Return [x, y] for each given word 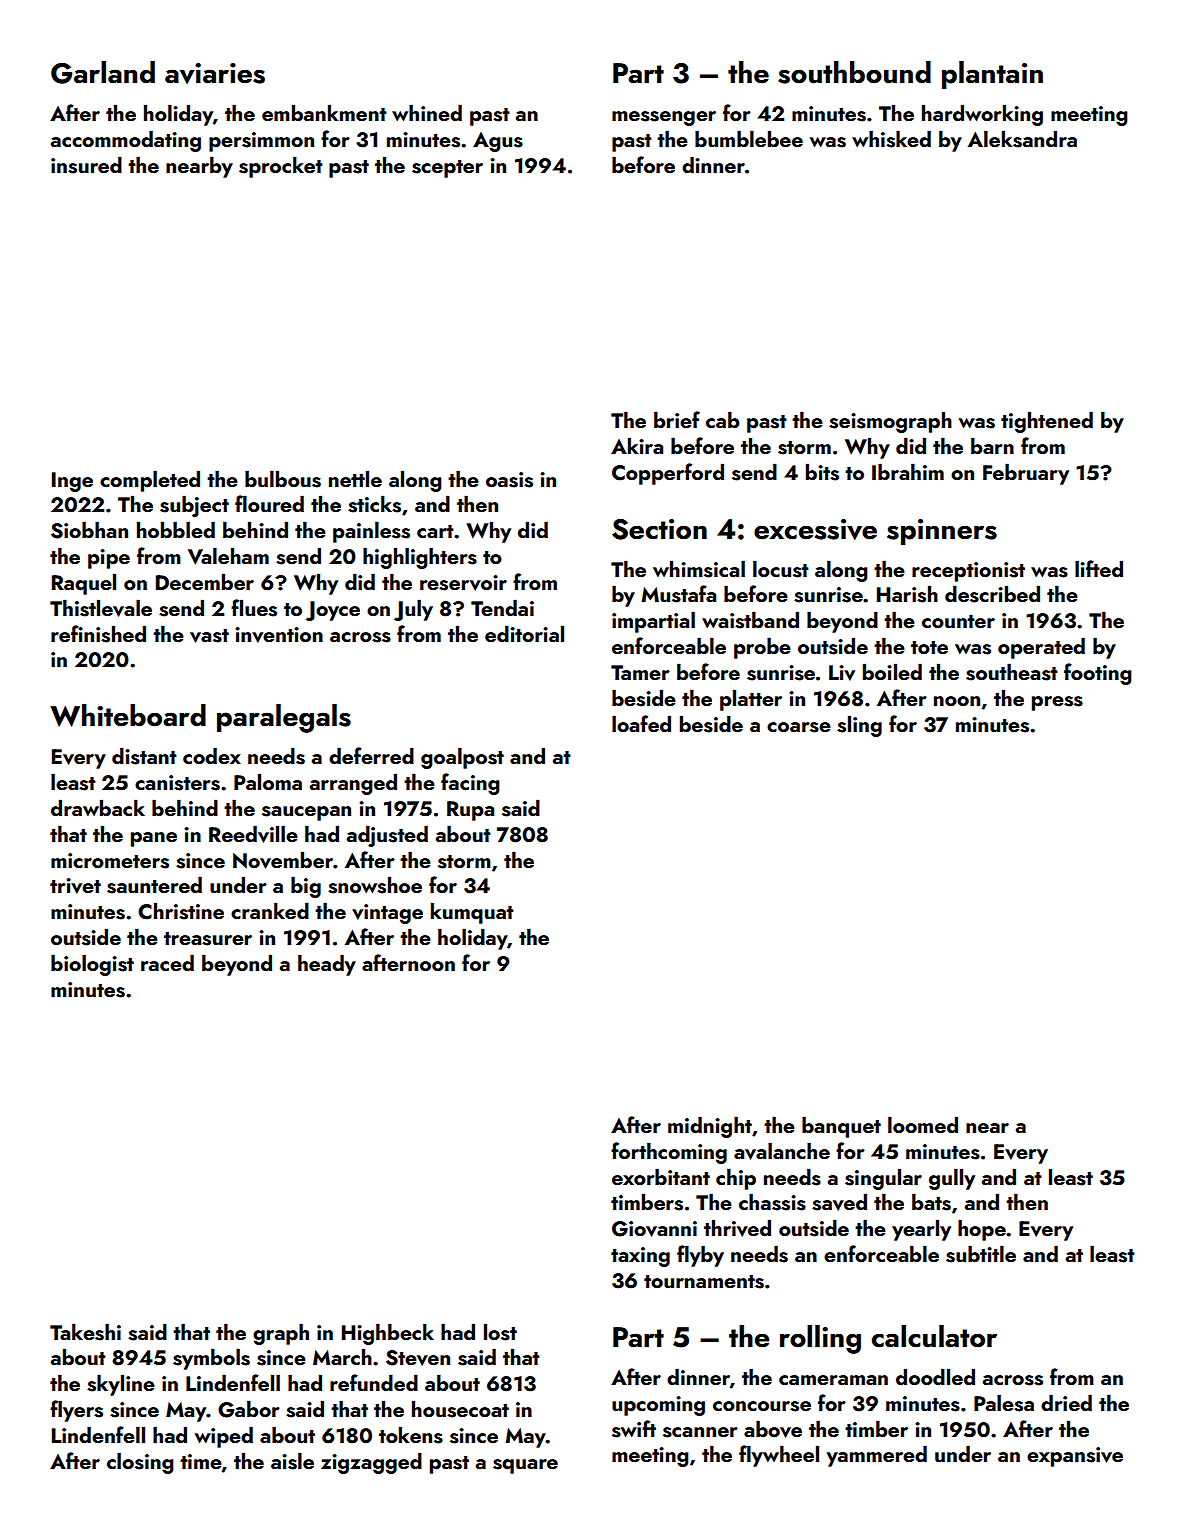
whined [427, 112]
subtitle [981, 1254]
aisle [292, 1461]
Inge [72, 482]
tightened [1047, 422]
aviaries [215, 73]
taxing [640, 1257]
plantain [992, 75]
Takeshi [85, 1332]
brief [677, 419]
